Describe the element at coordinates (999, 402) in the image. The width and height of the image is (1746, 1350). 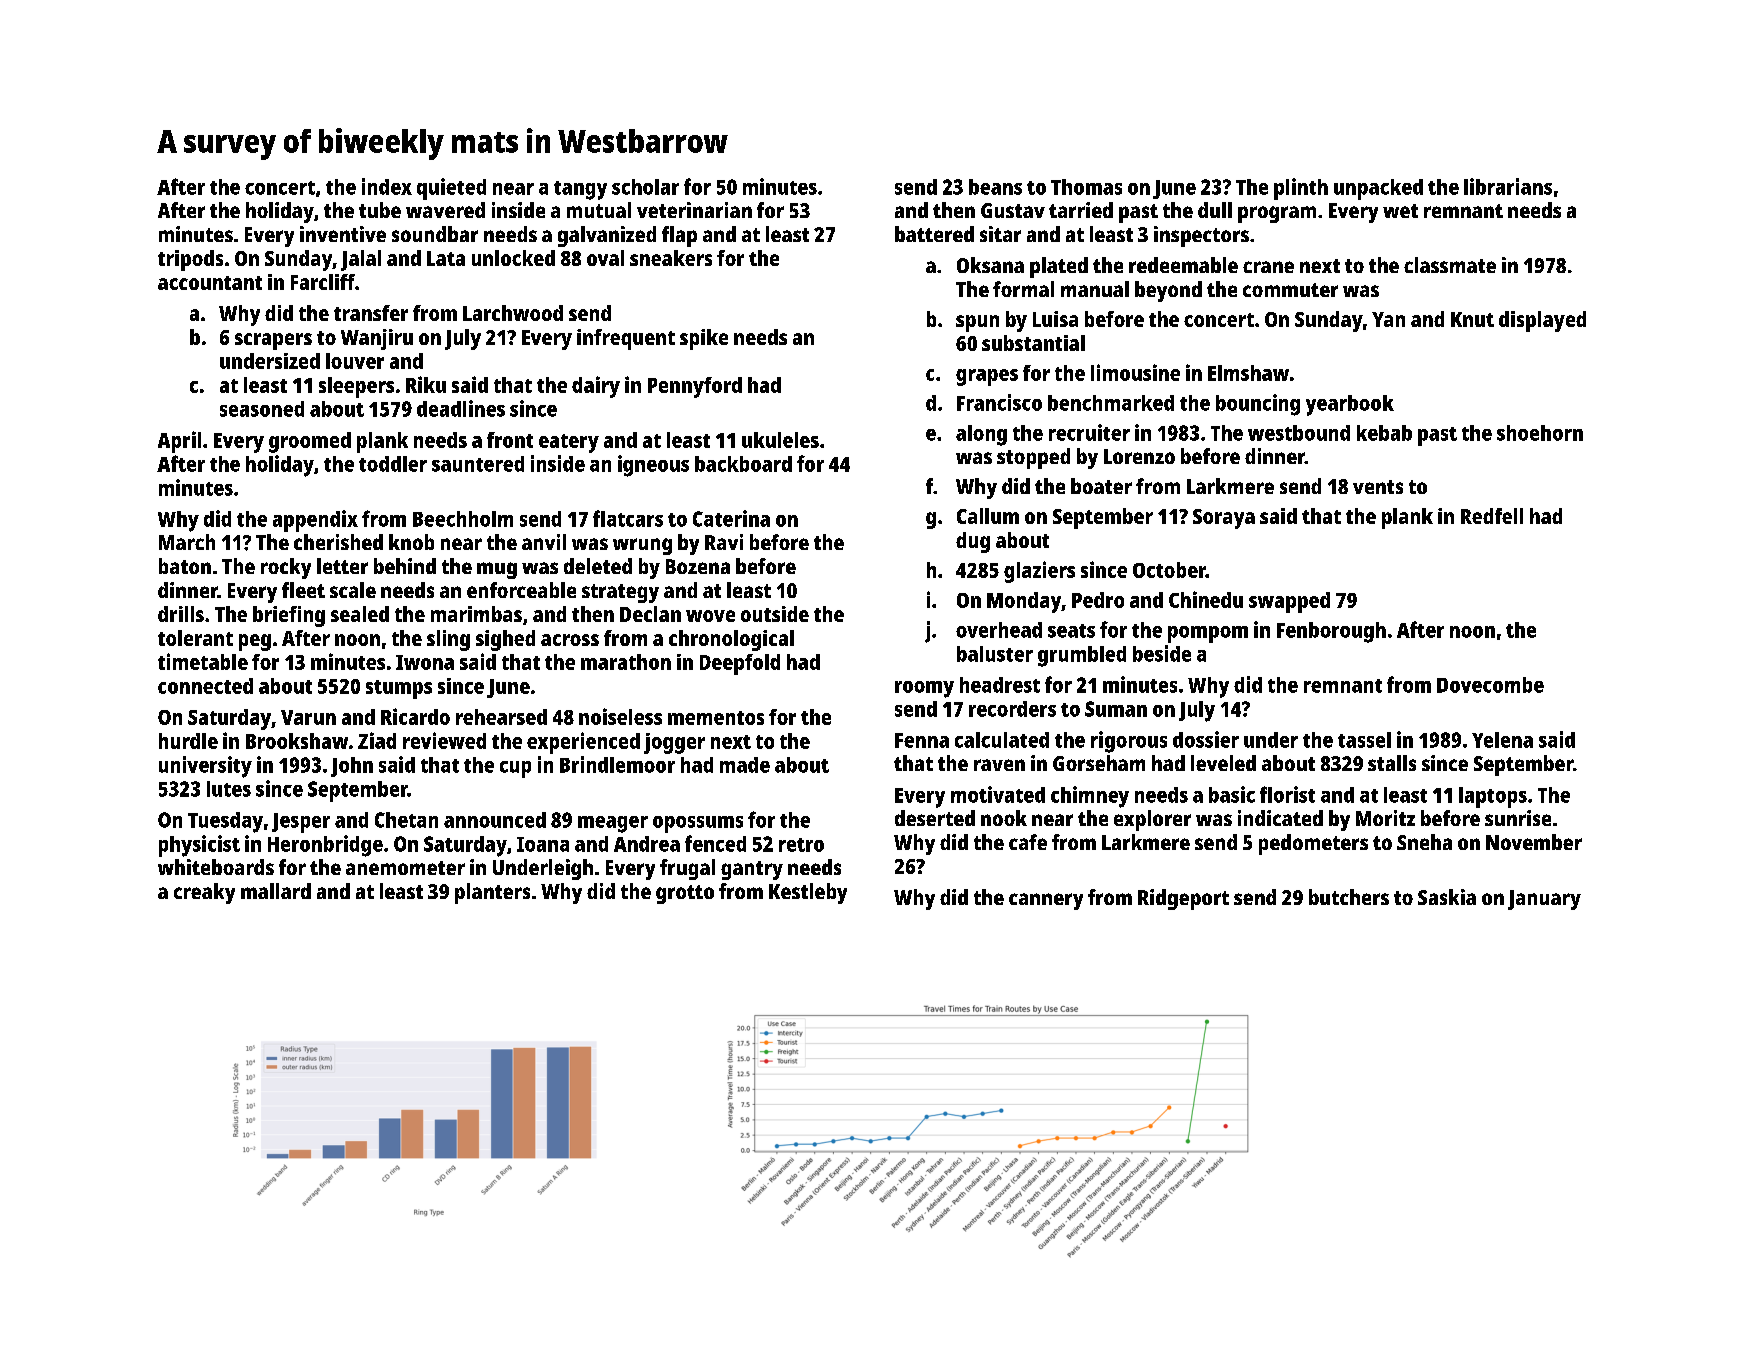
I see `Francisco` at that location.
